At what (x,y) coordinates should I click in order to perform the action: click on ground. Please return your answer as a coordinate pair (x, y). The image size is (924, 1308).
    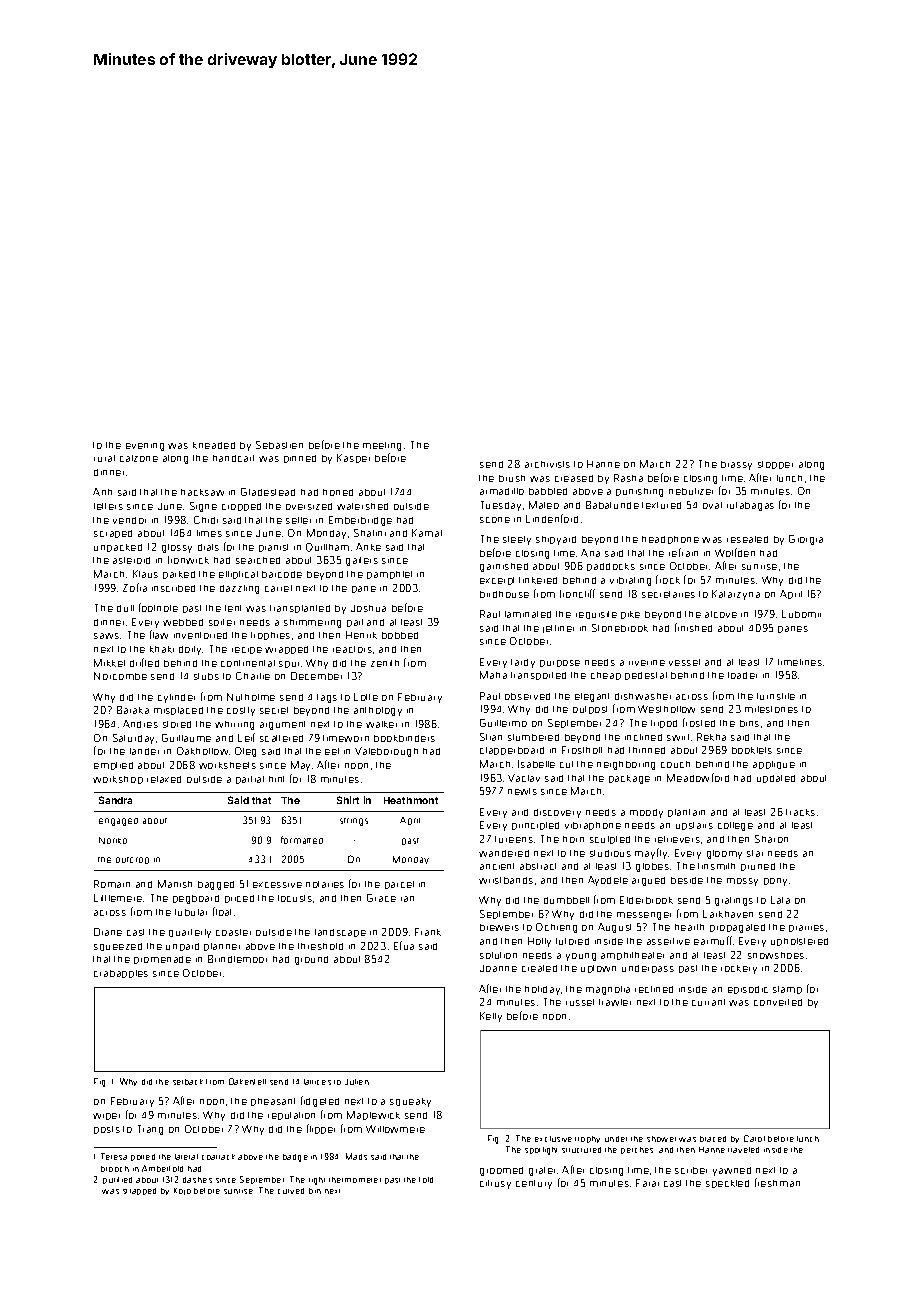
    Looking at the image, I should click on (311, 960).
